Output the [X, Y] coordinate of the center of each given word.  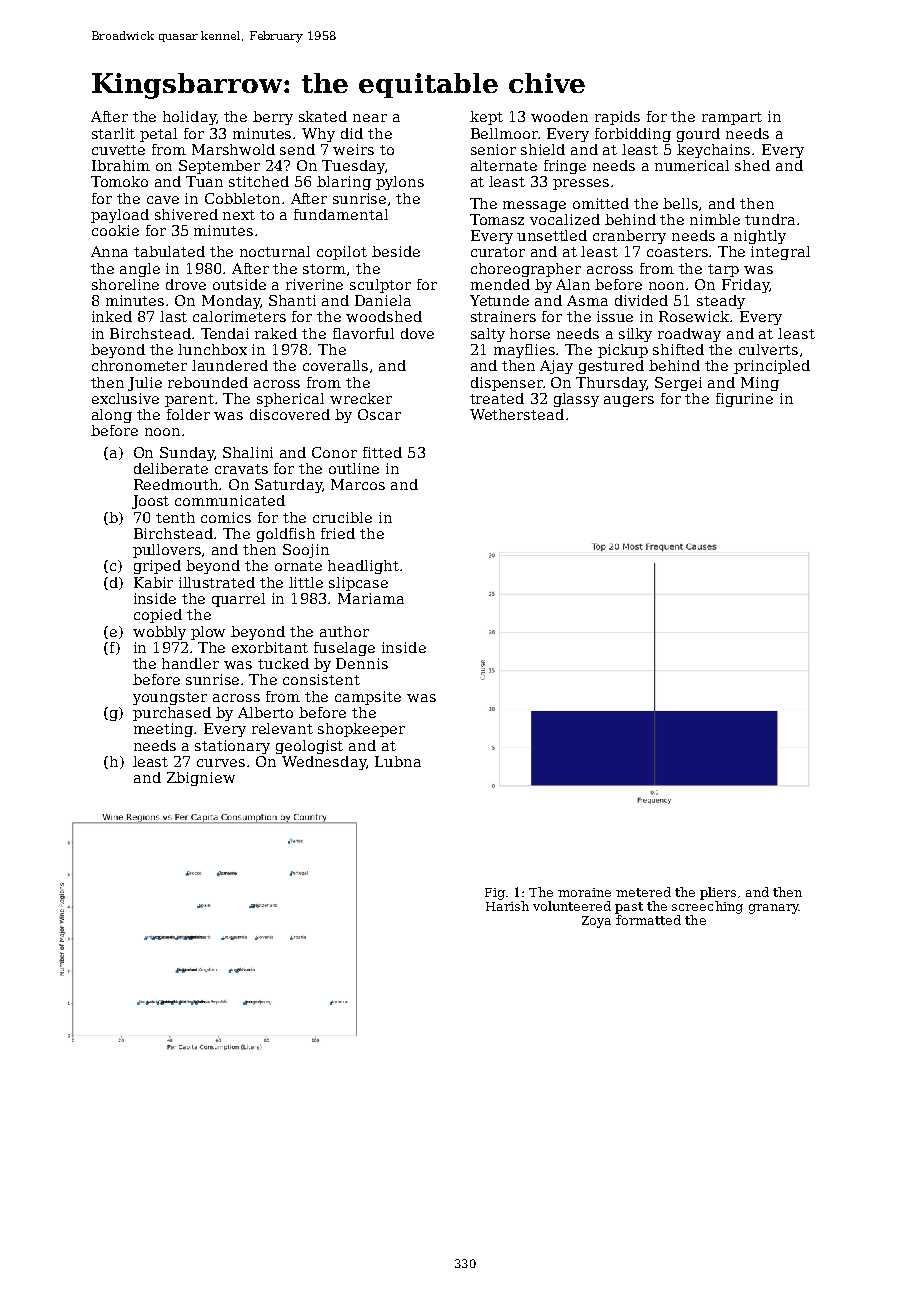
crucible [342, 517]
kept [486, 118]
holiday [189, 118]
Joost [150, 502]
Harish [507, 906]
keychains [713, 151]
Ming [760, 384]
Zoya [596, 922]
